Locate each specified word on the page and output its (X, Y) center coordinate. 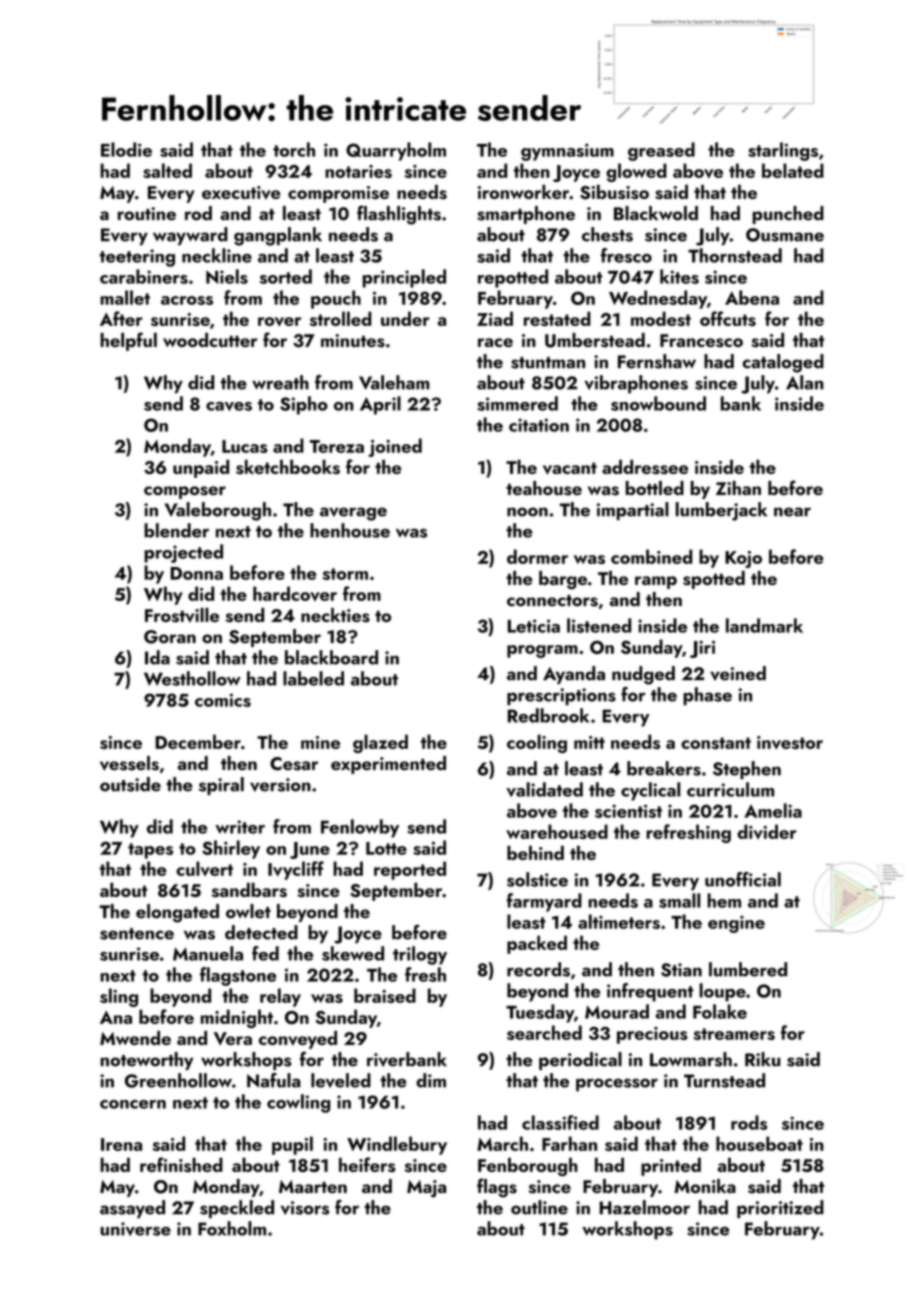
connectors (552, 601)
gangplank (278, 236)
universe (135, 1229)
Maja (426, 1189)
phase (707, 696)
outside (130, 784)
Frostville (182, 615)
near (792, 512)
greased (661, 151)
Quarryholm (396, 151)
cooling (537, 743)
